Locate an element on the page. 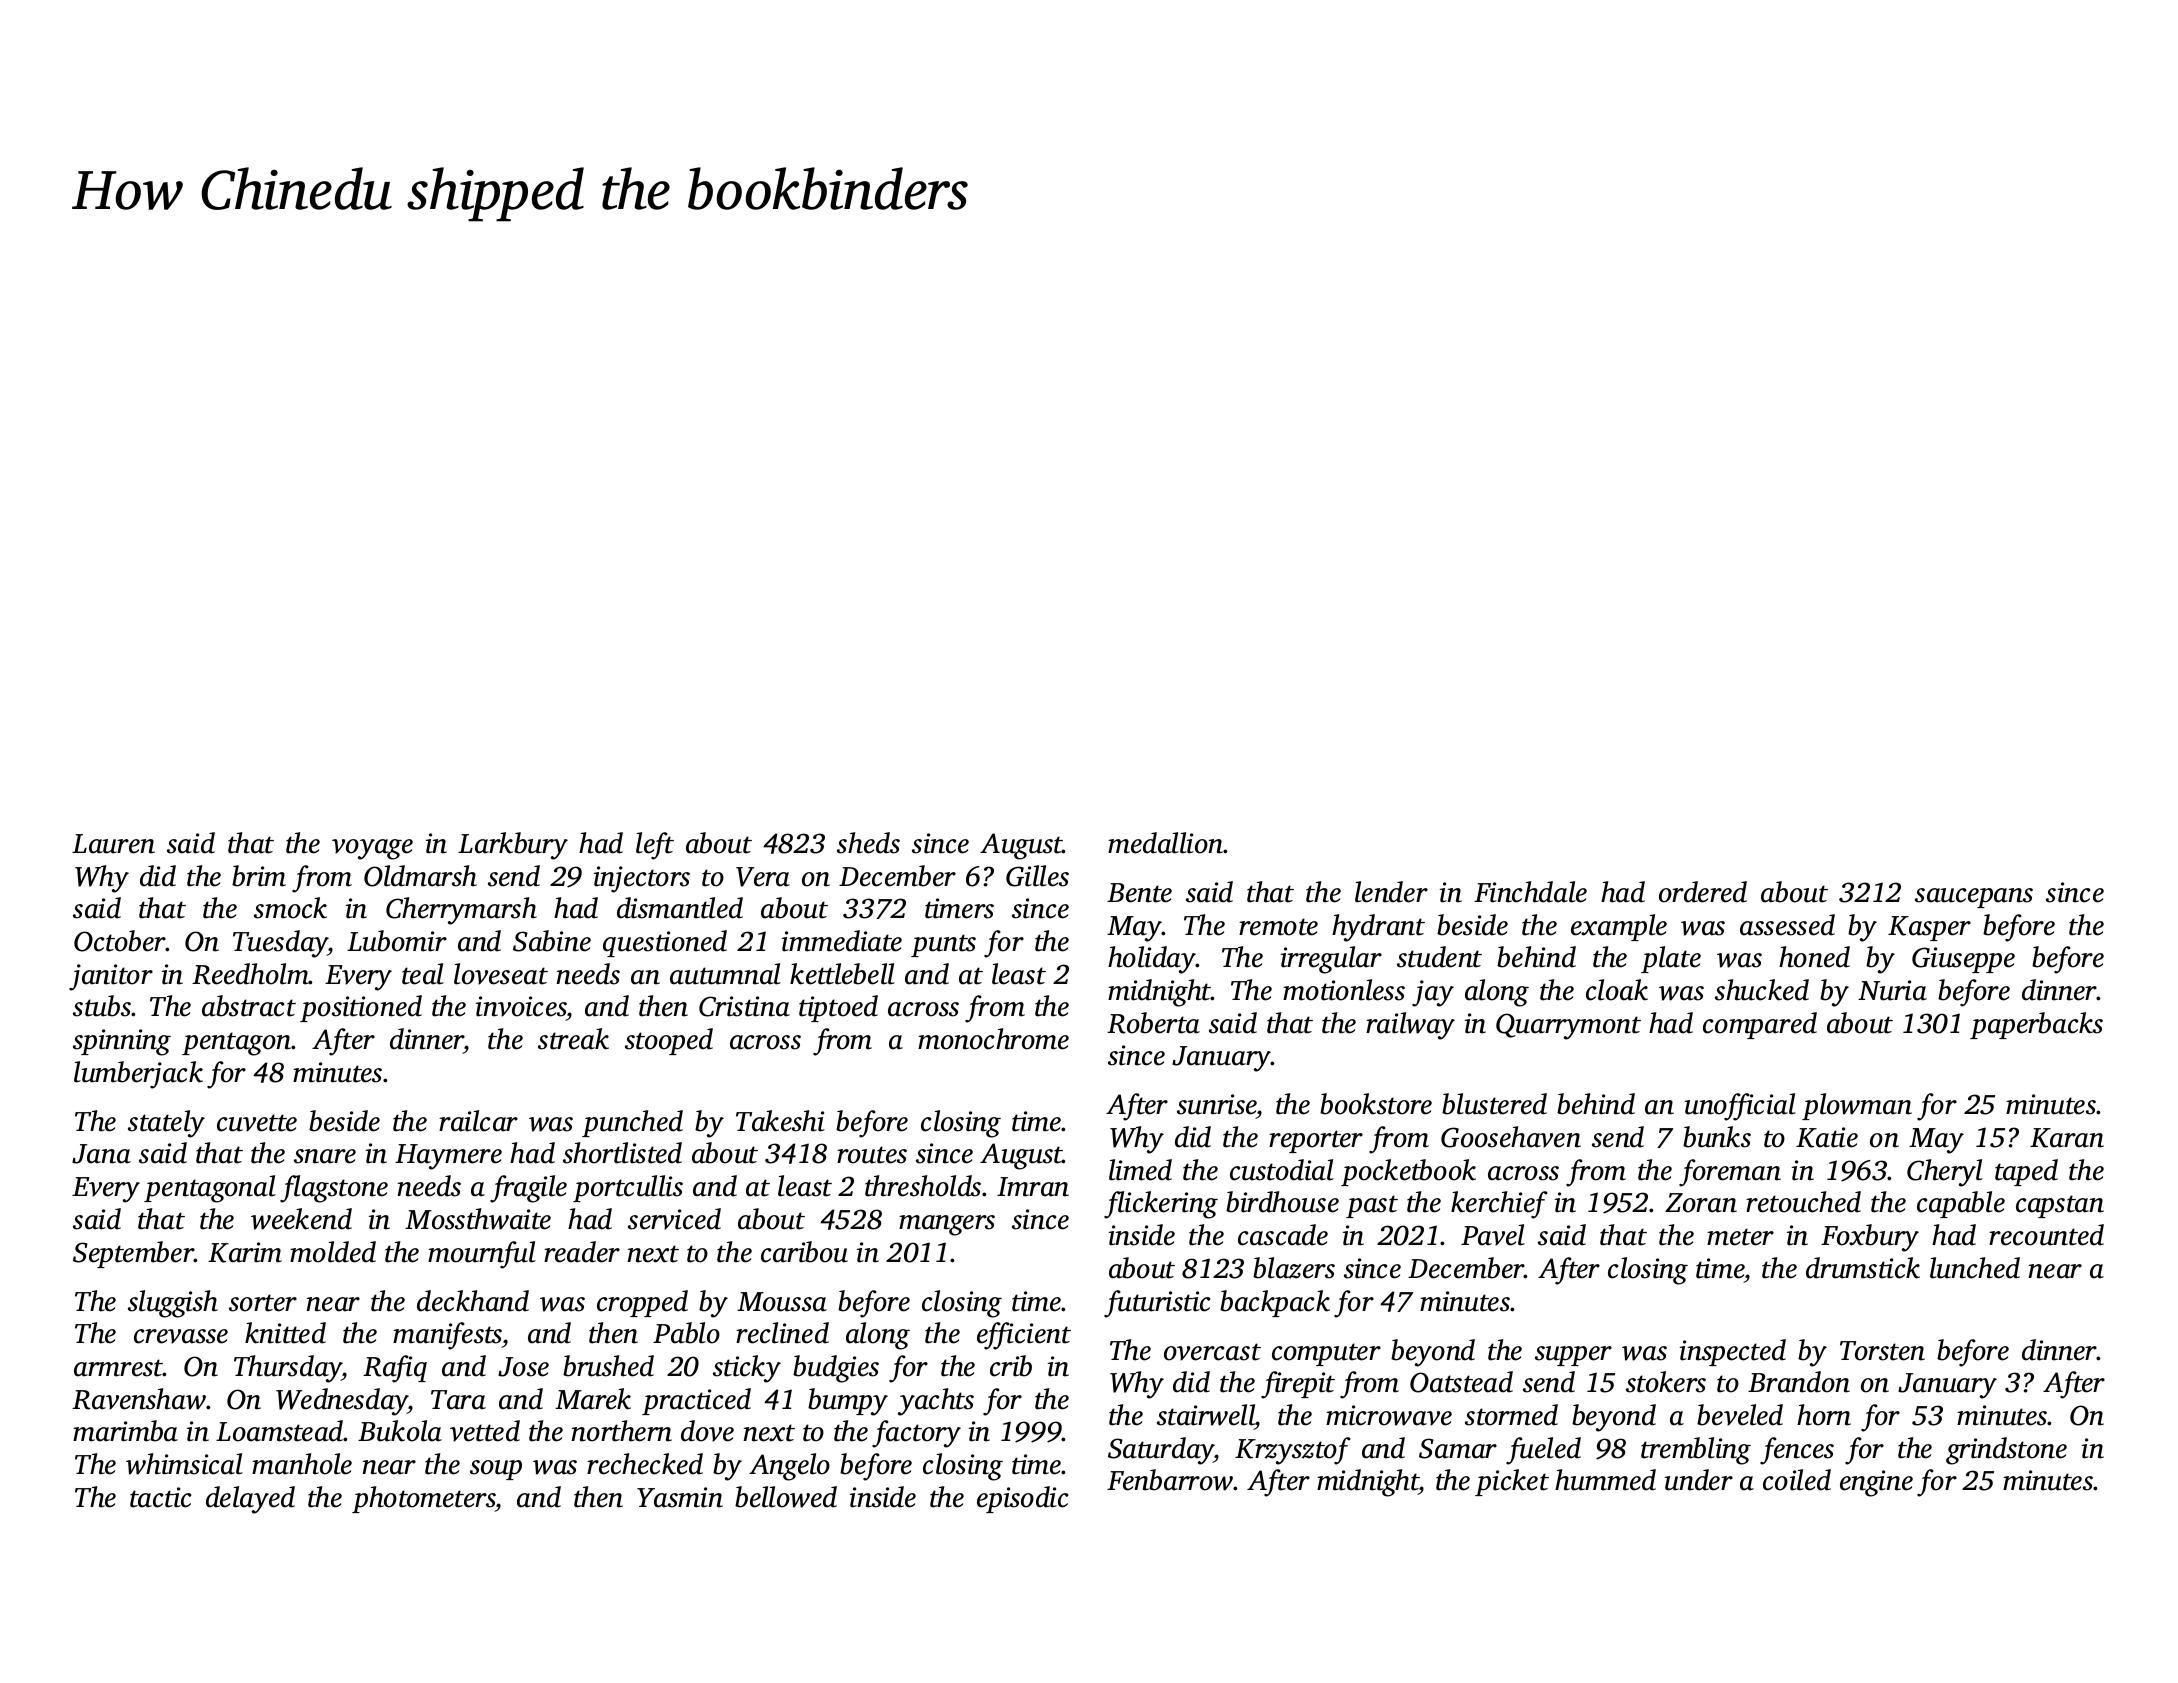 The height and width of the document is (1683, 2178). Tuesday is located at coordinates (280, 944).
